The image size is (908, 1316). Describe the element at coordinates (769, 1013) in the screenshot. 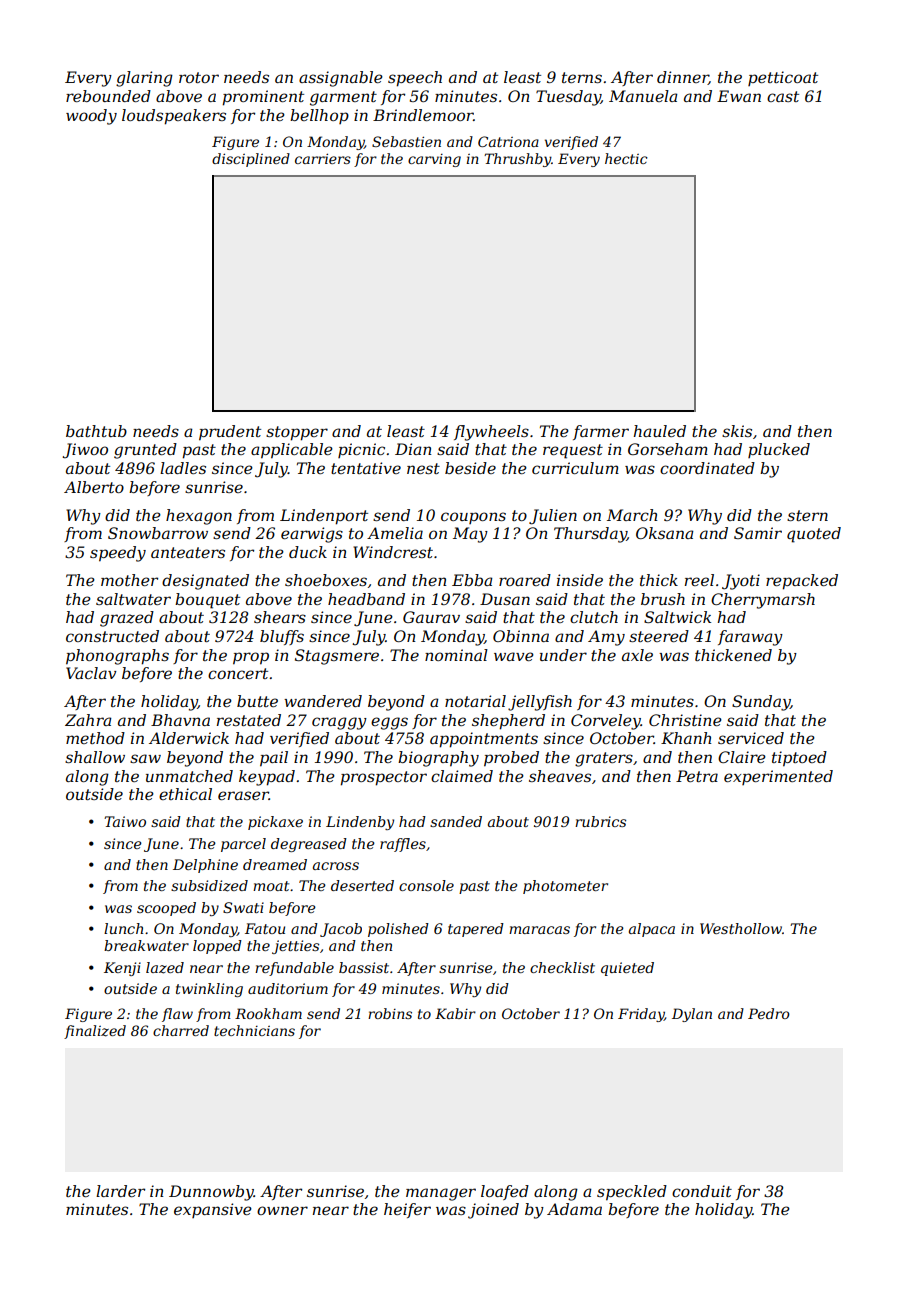

I see `Pedro` at that location.
